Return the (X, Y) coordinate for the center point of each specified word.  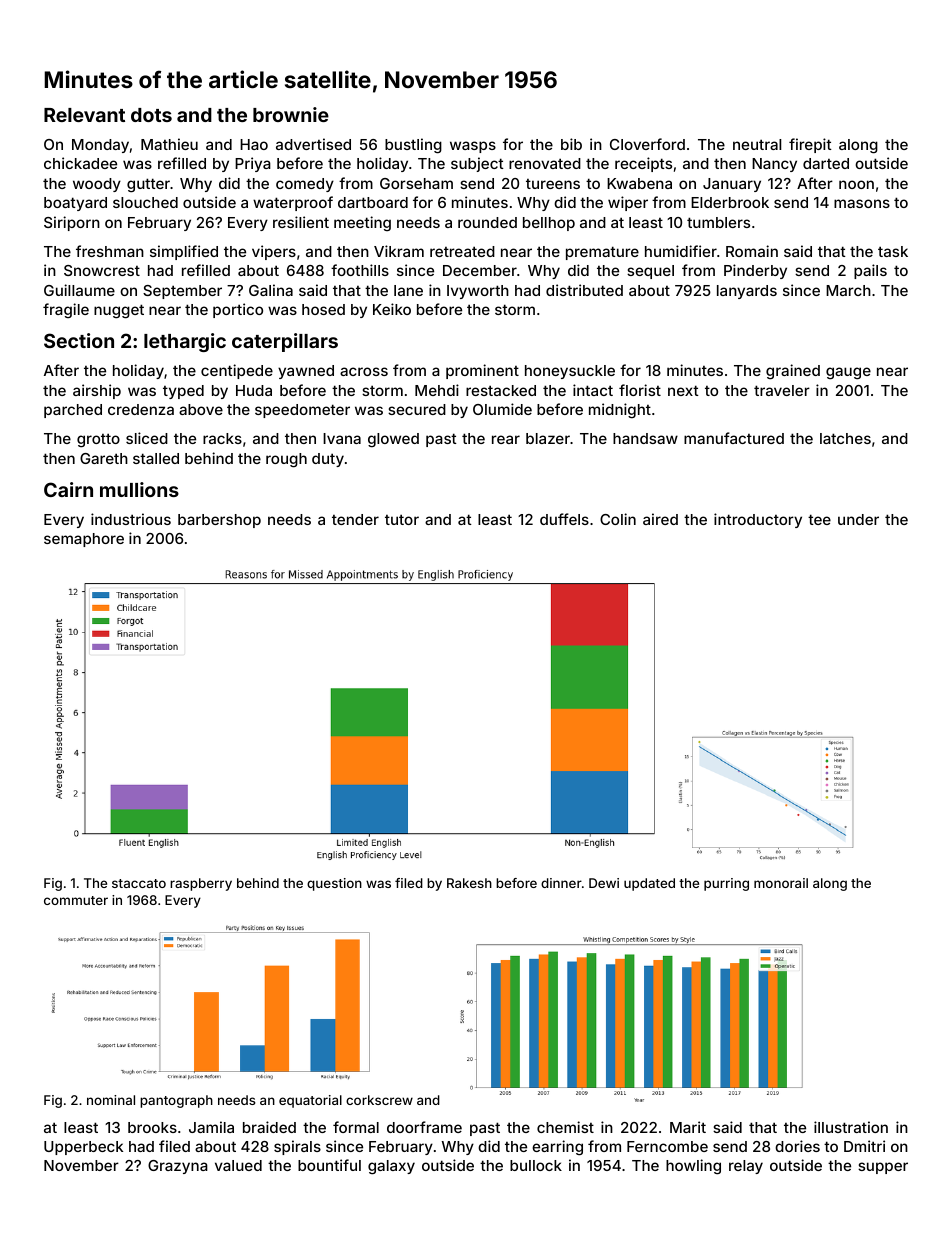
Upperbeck (83, 1148)
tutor (402, 519)
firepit (810, 145)
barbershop (219, 521)
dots (151, 115)
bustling (413, 146)
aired (660, 519)
